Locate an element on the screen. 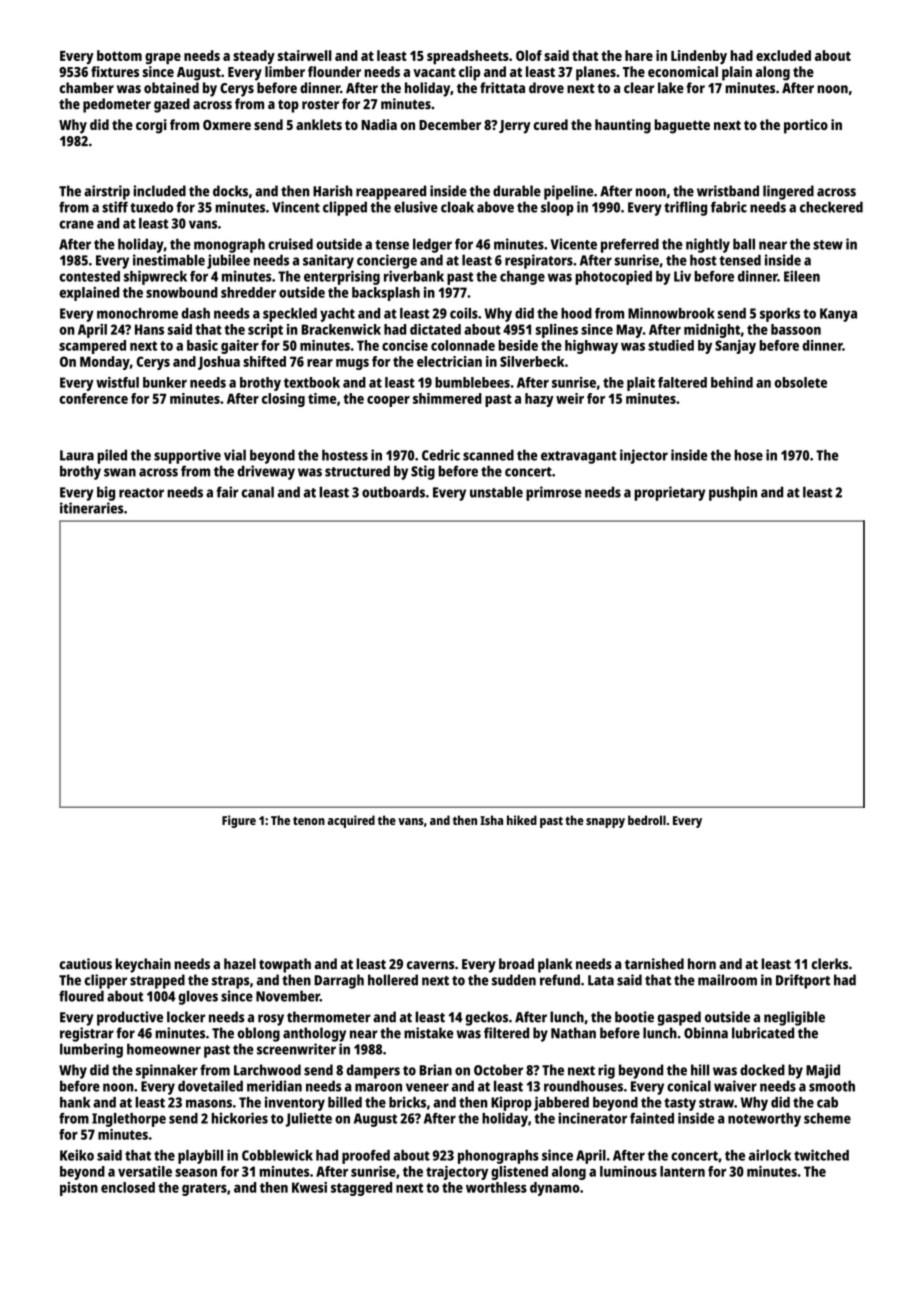  primrose is located at coordinates (554, 493).
